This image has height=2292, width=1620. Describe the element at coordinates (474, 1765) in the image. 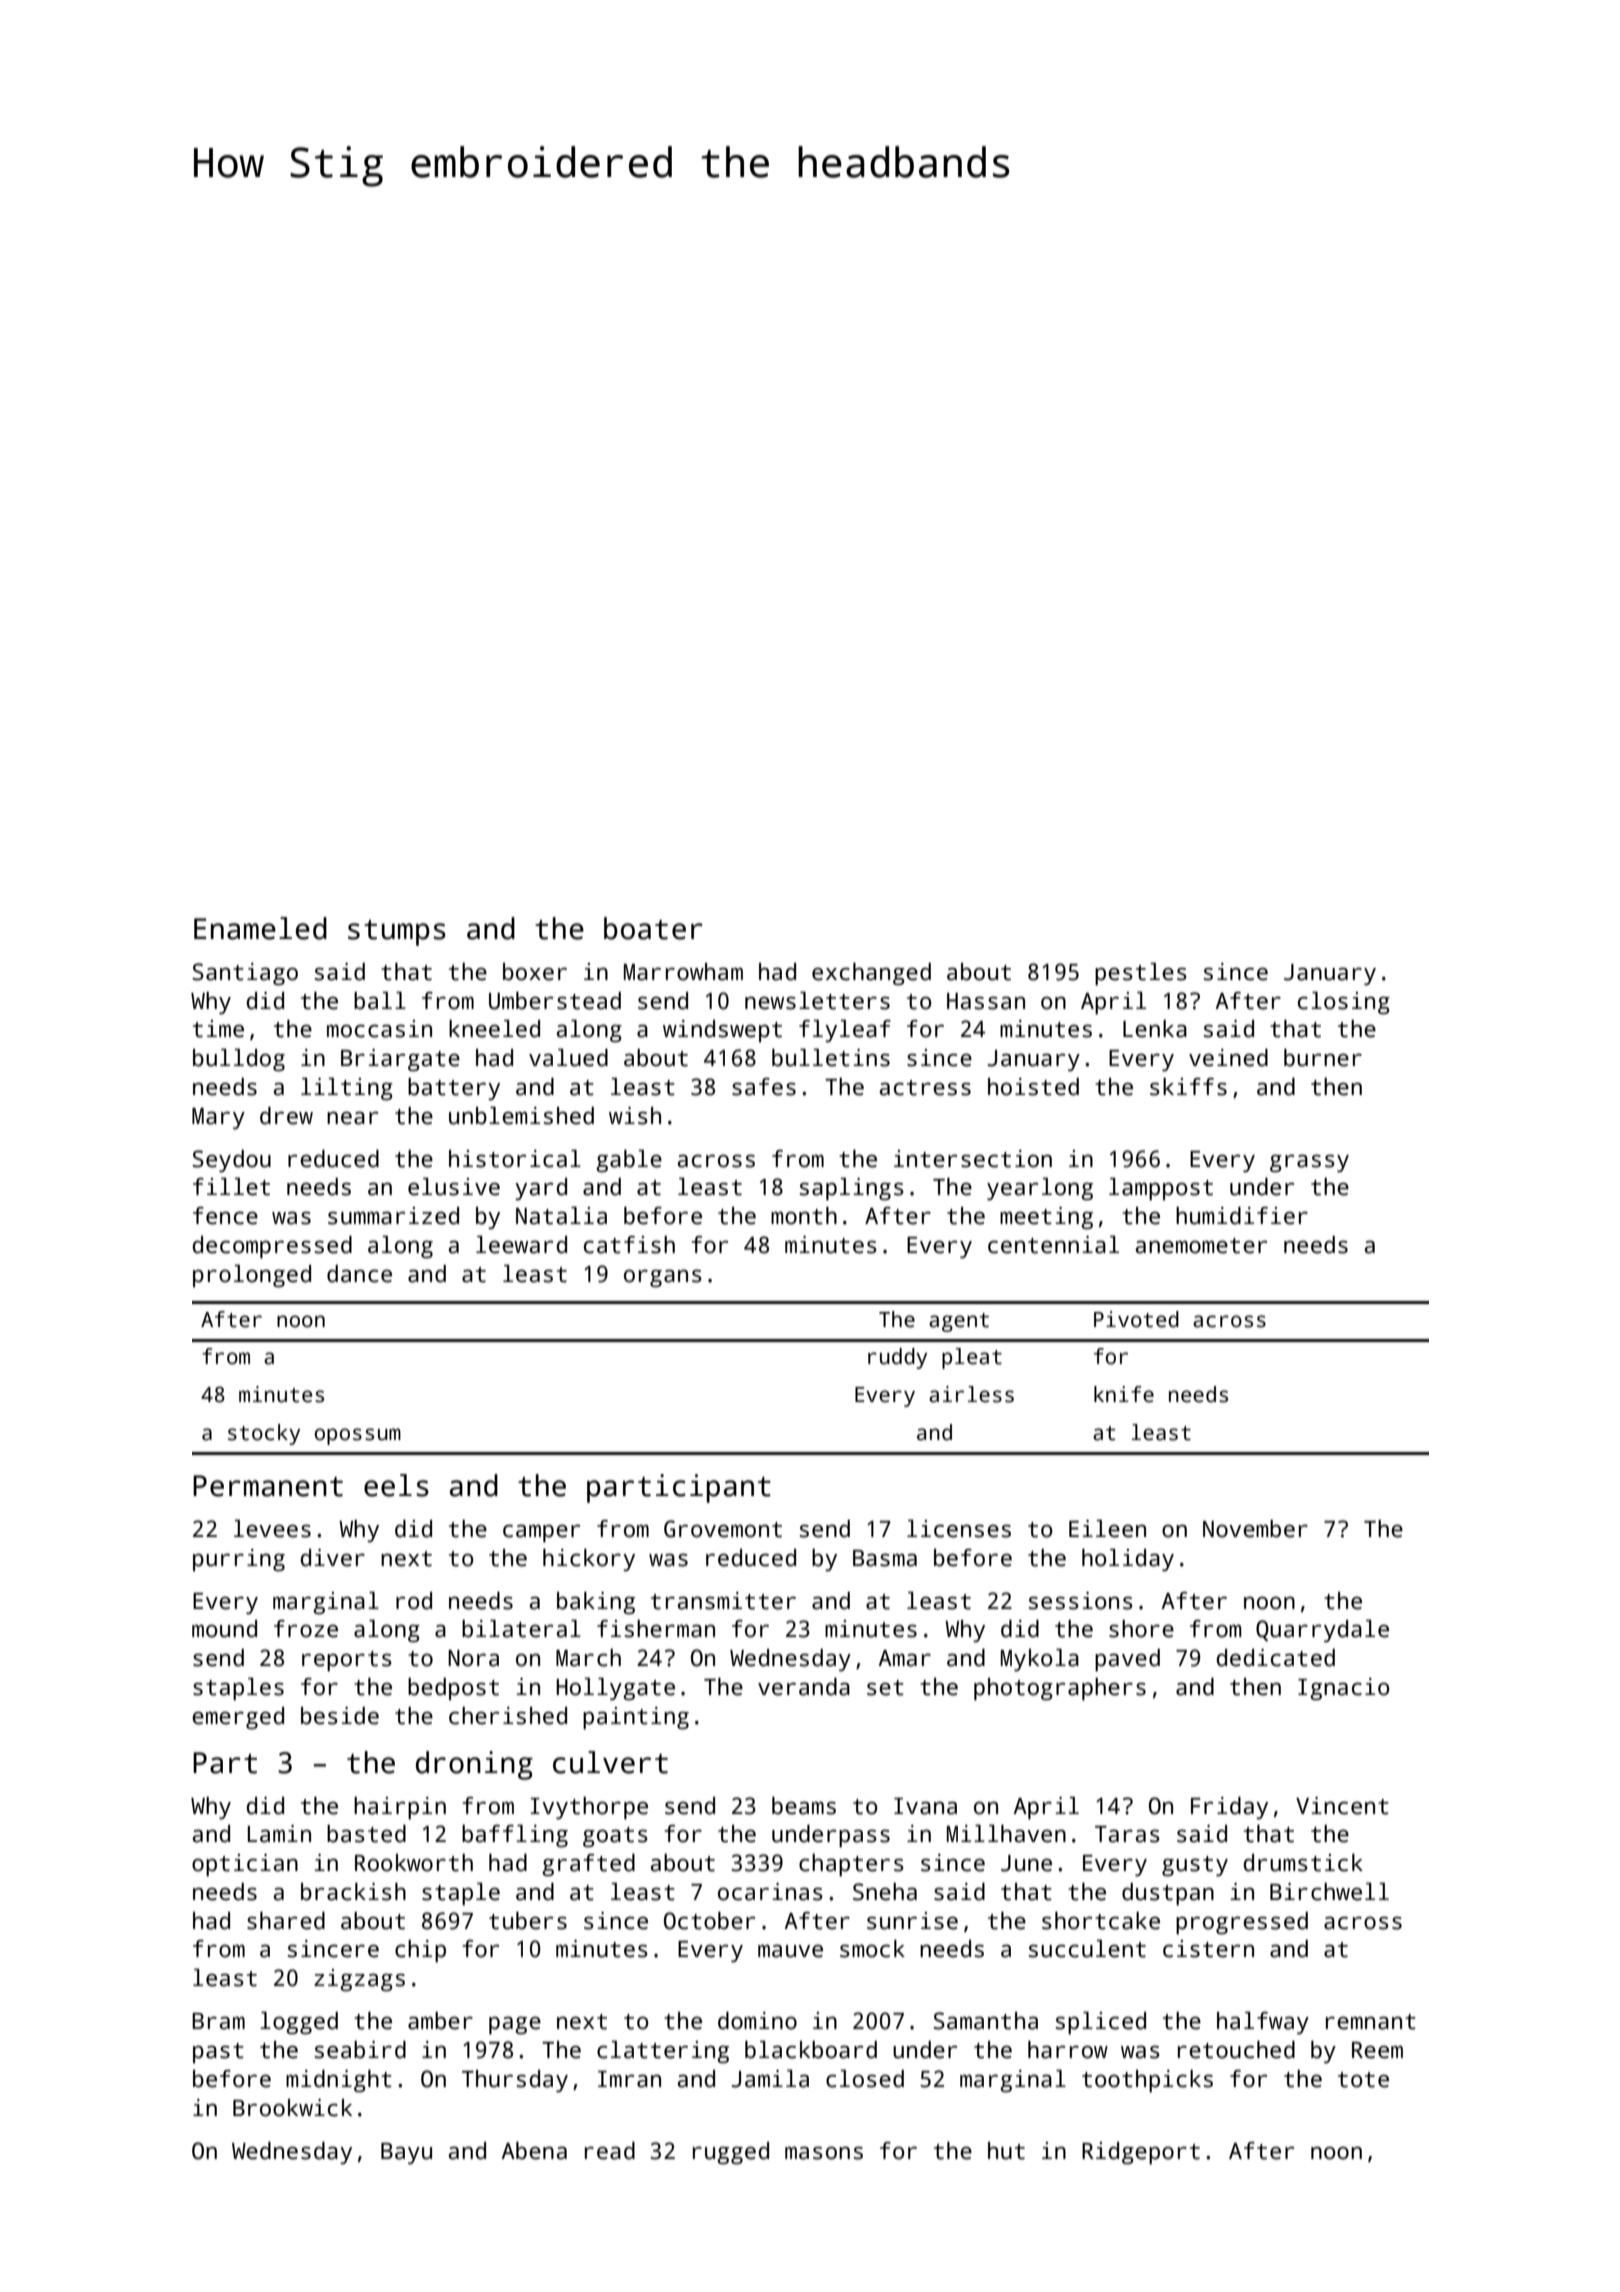

I see `droning` at that location.
